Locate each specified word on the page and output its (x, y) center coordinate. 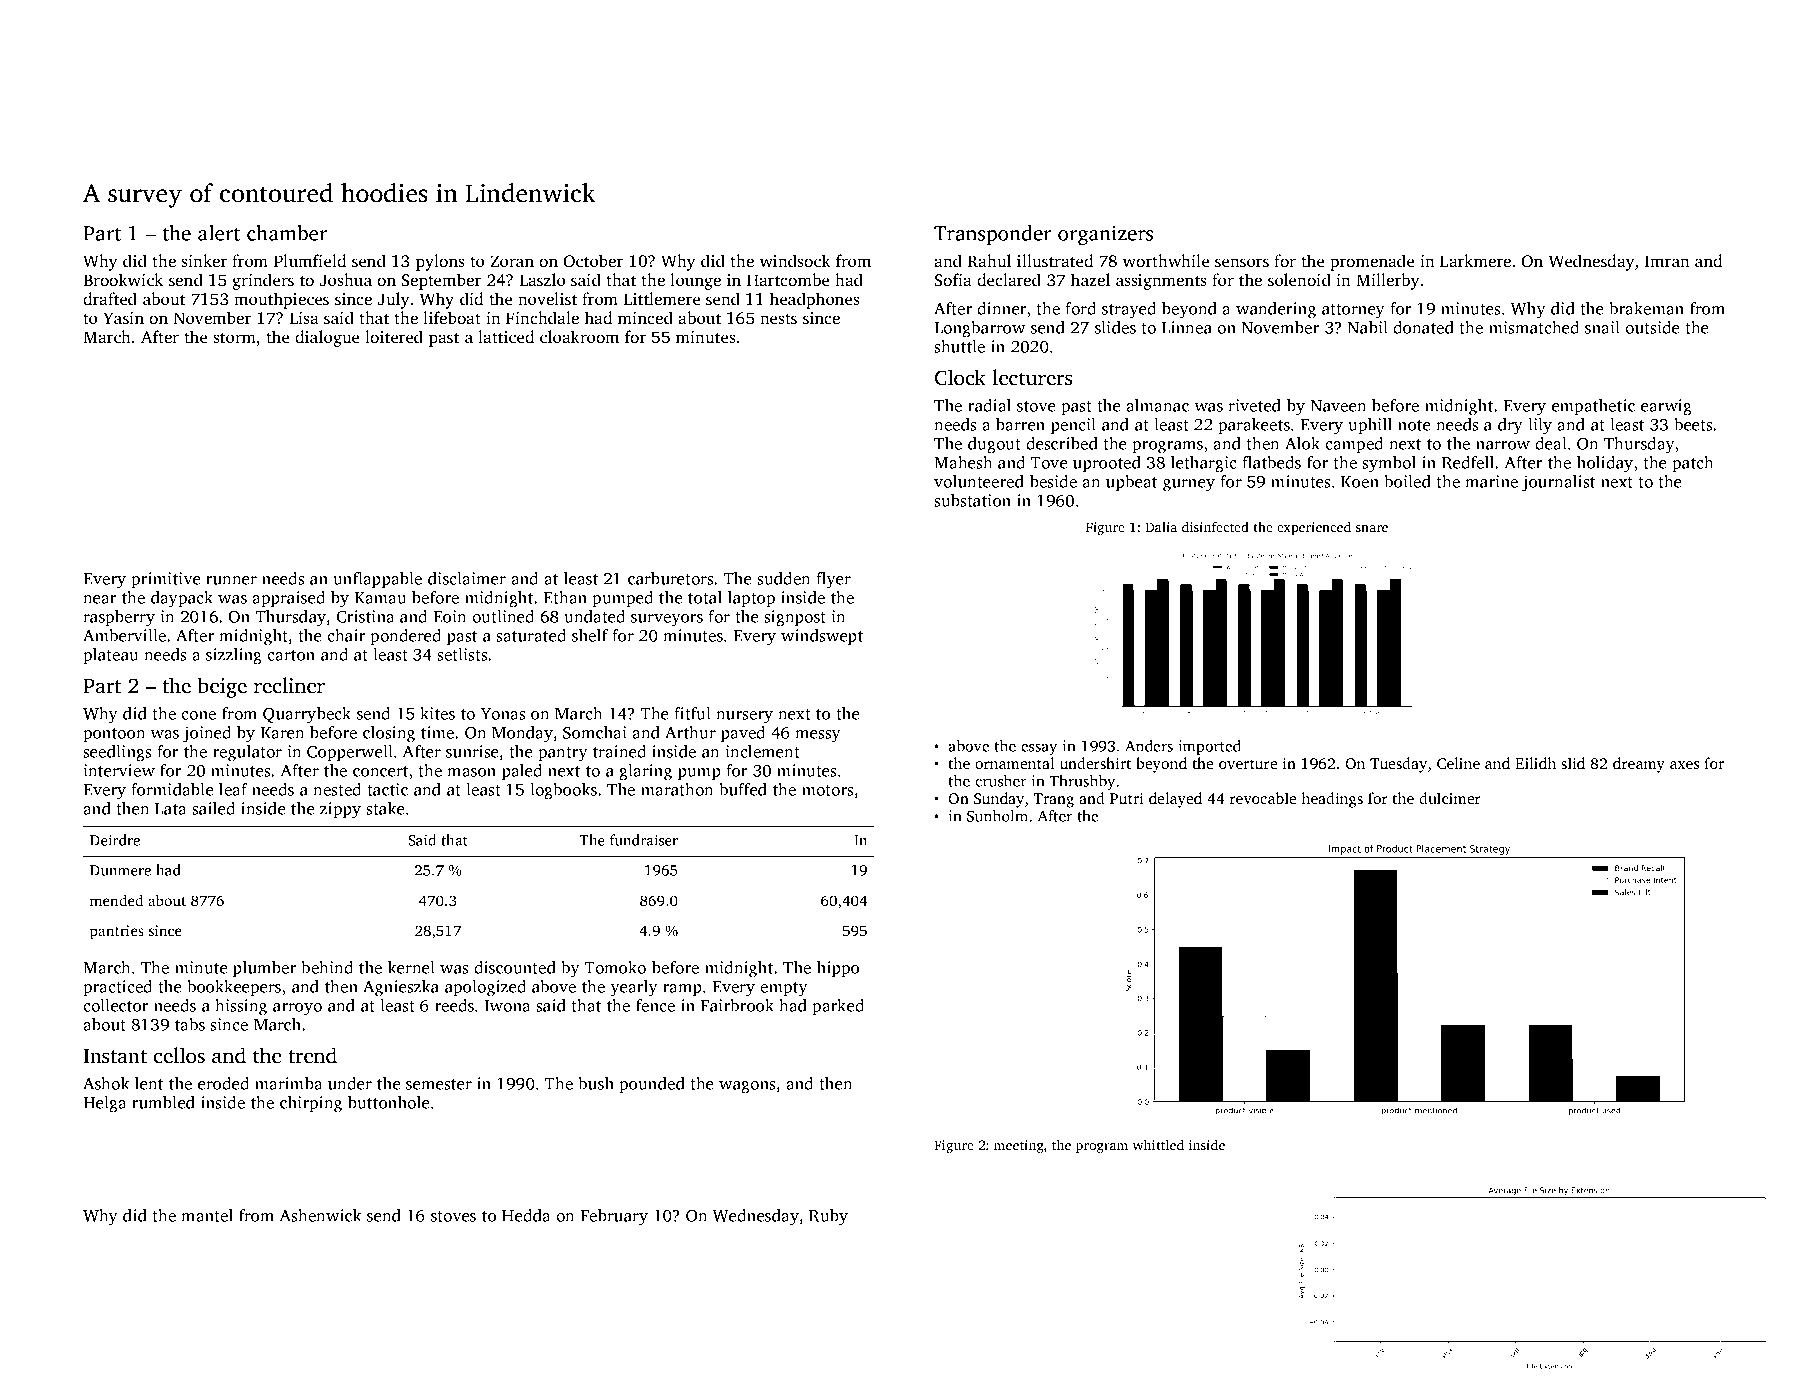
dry (1510, 426)
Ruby (828, 1217)
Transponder (992, 235)
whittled (1158, 1144)
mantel (207, 1215)
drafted (110, 298)
